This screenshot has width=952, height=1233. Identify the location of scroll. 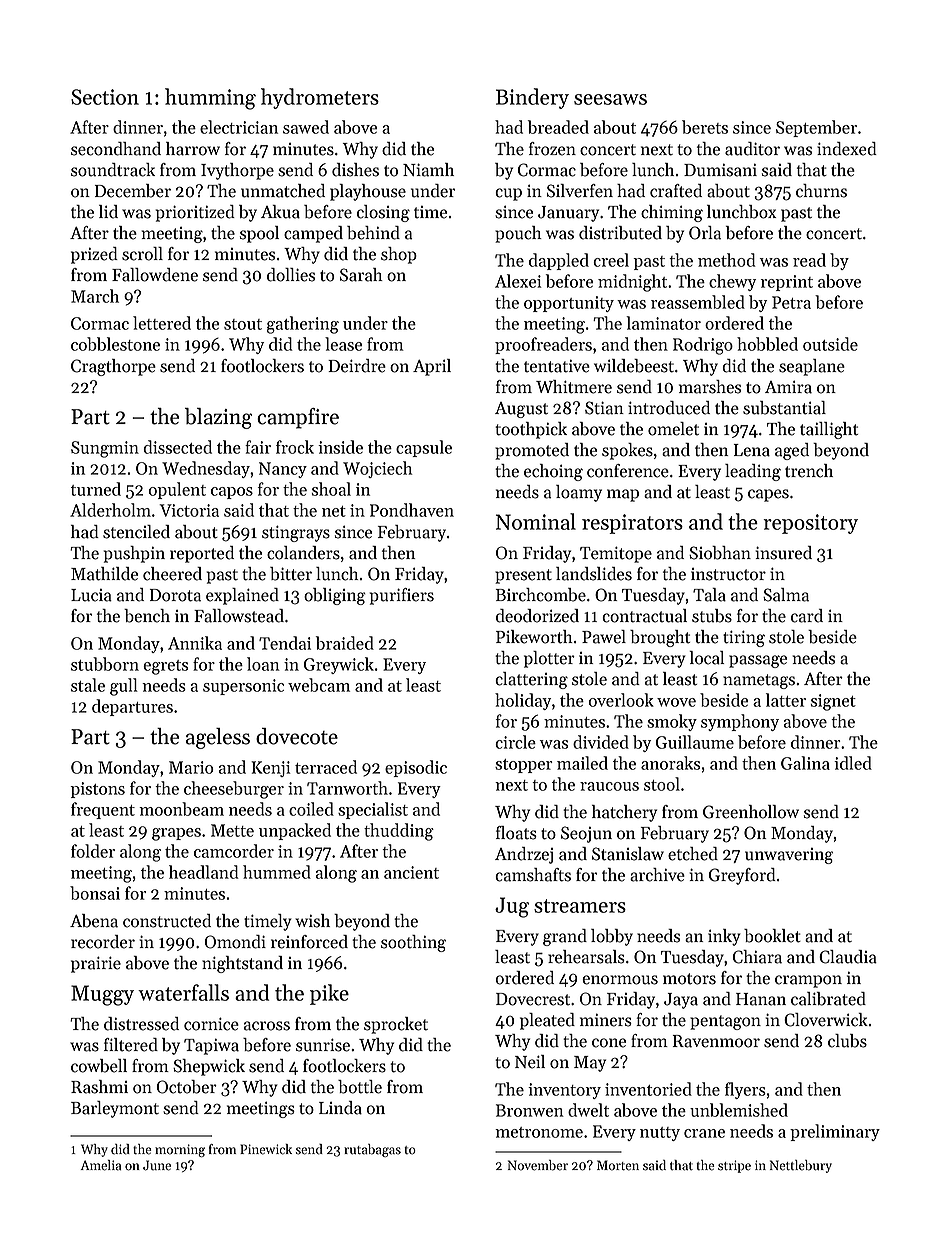
(142, 254).
